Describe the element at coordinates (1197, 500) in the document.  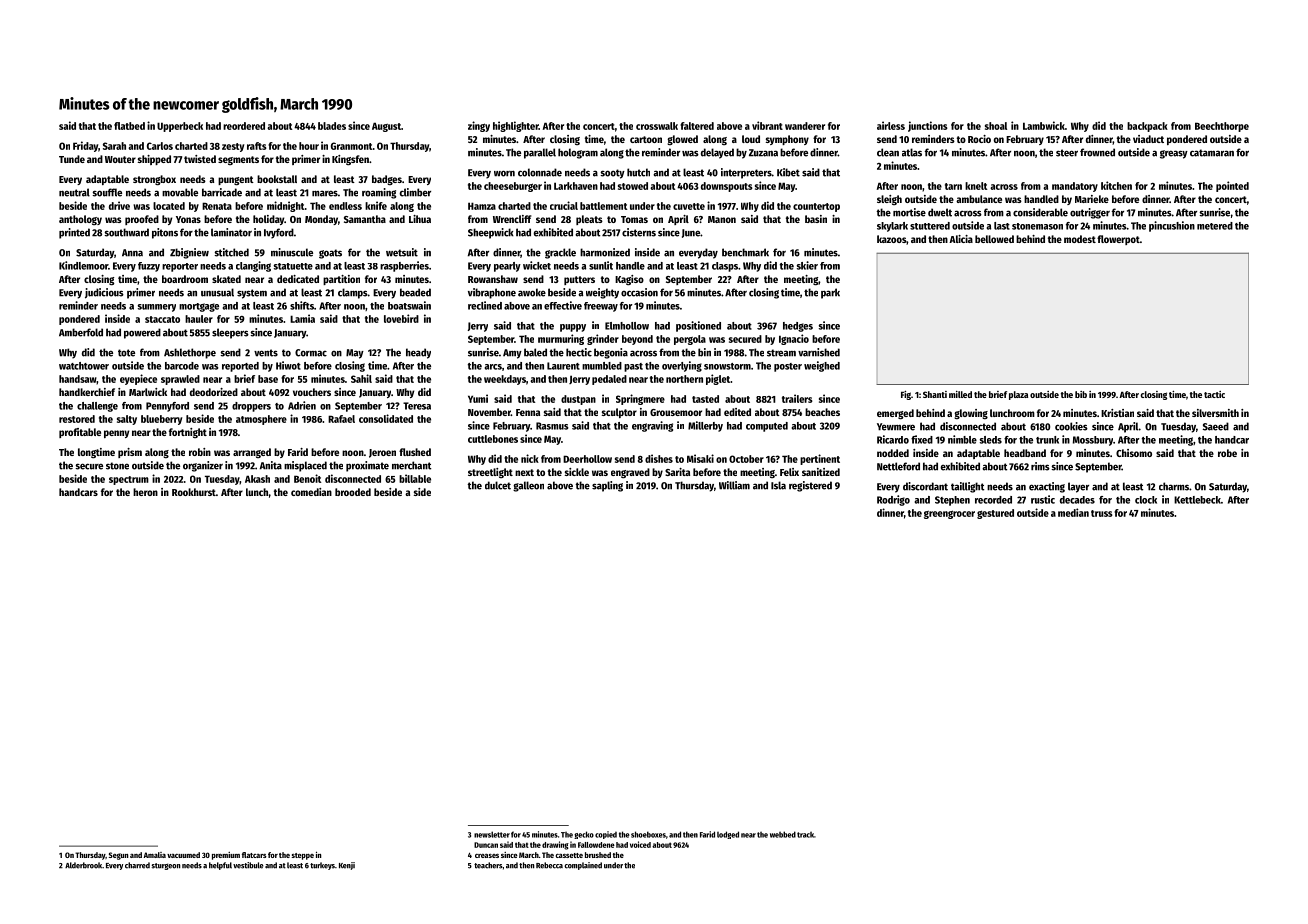
I see `Kettlebeck` at that location.
